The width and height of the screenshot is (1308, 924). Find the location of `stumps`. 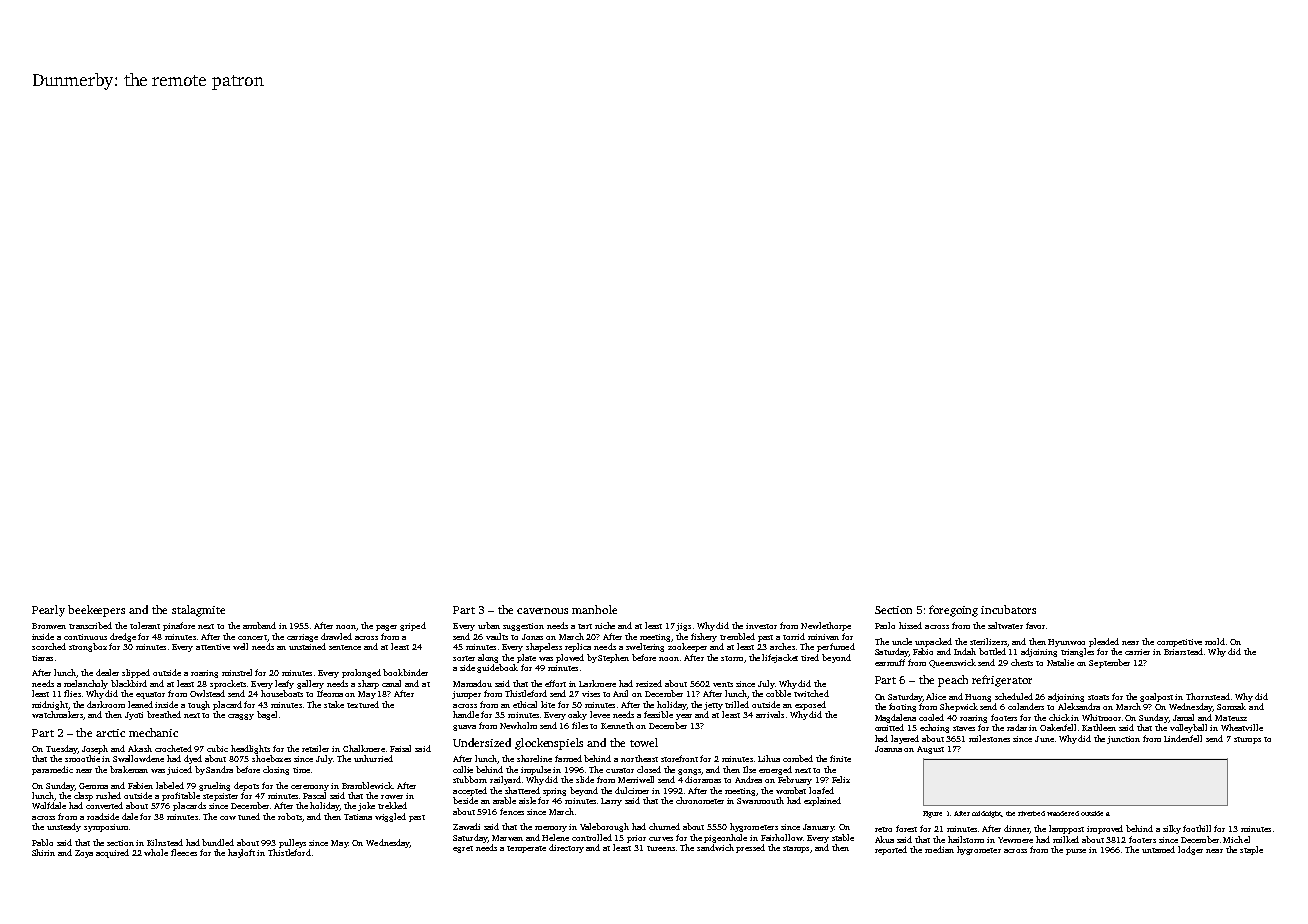

stumps is located at coordinates (1247, 740).
